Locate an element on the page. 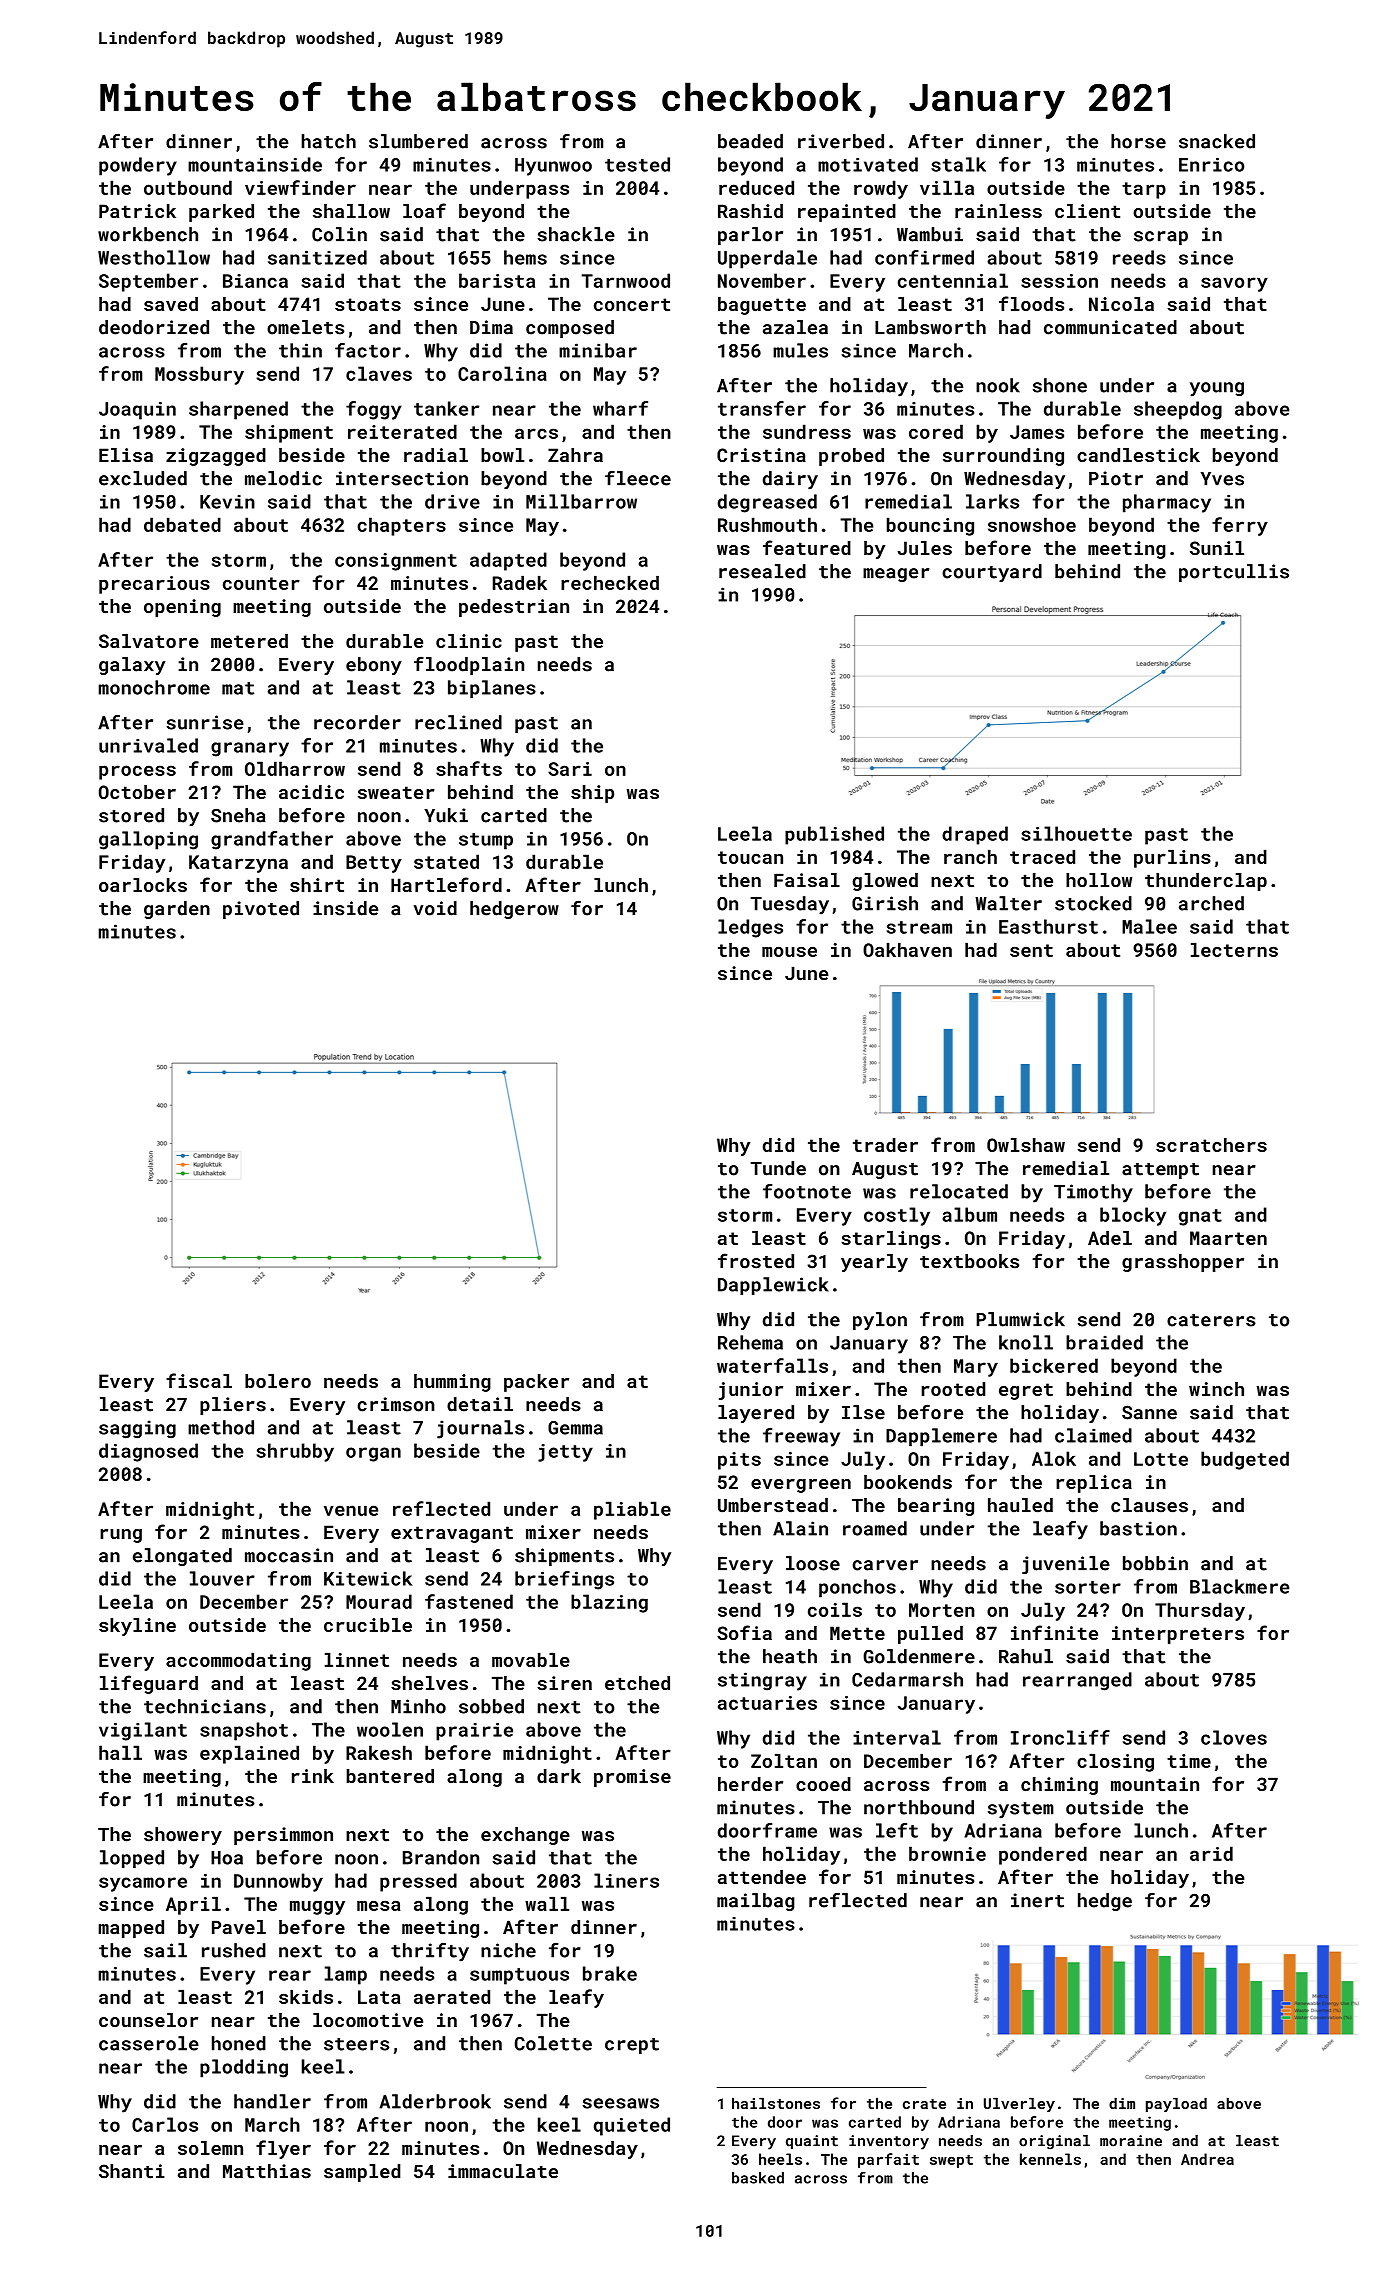 This image has width=1390, height=2290. Sofia is located at coordinates (744, 1632).
